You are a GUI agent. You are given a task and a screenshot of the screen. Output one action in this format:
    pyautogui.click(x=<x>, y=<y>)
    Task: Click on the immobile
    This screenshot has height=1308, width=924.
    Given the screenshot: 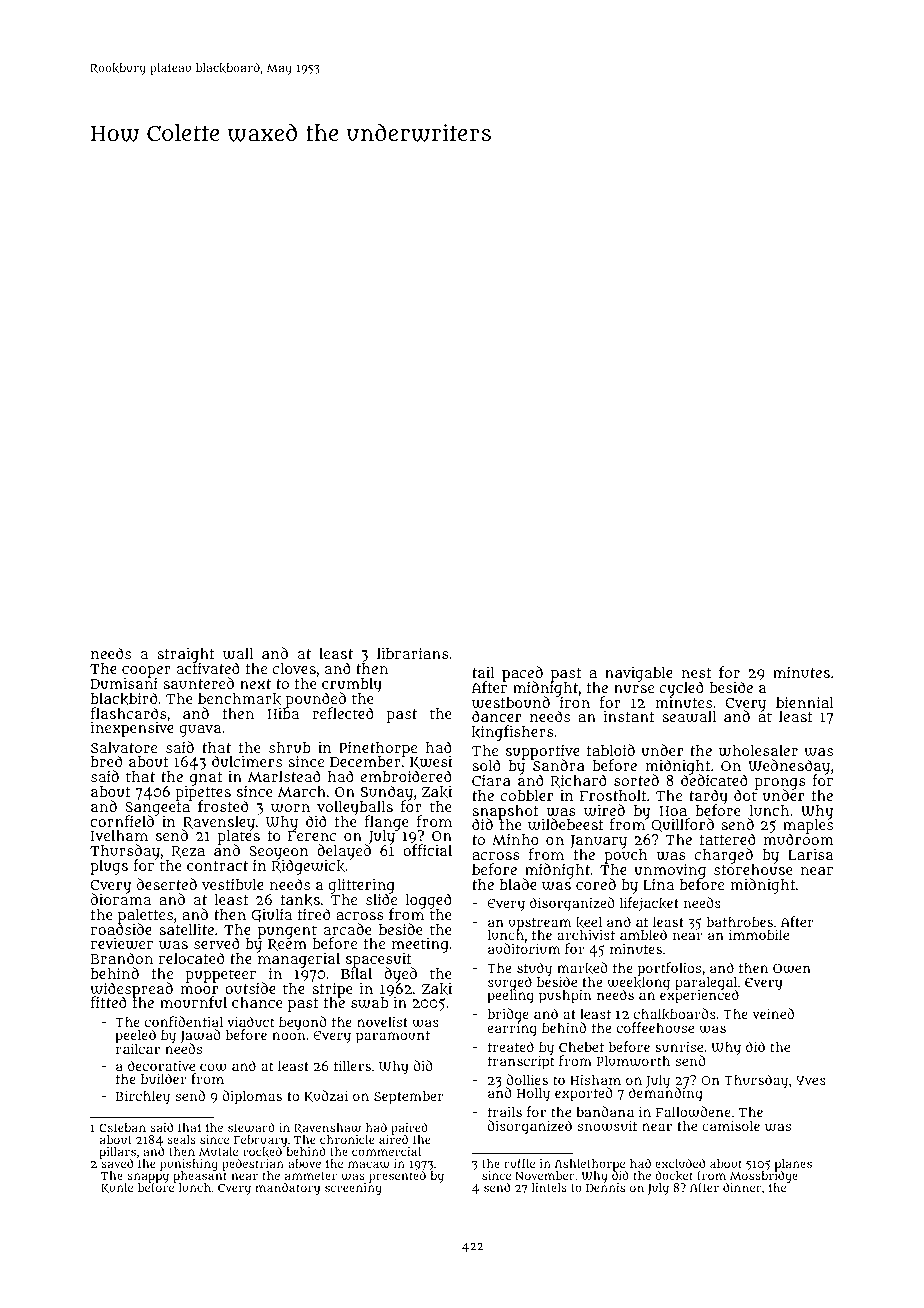 What is the action you would take?
    pyautogui.click(x=759, y=934)
